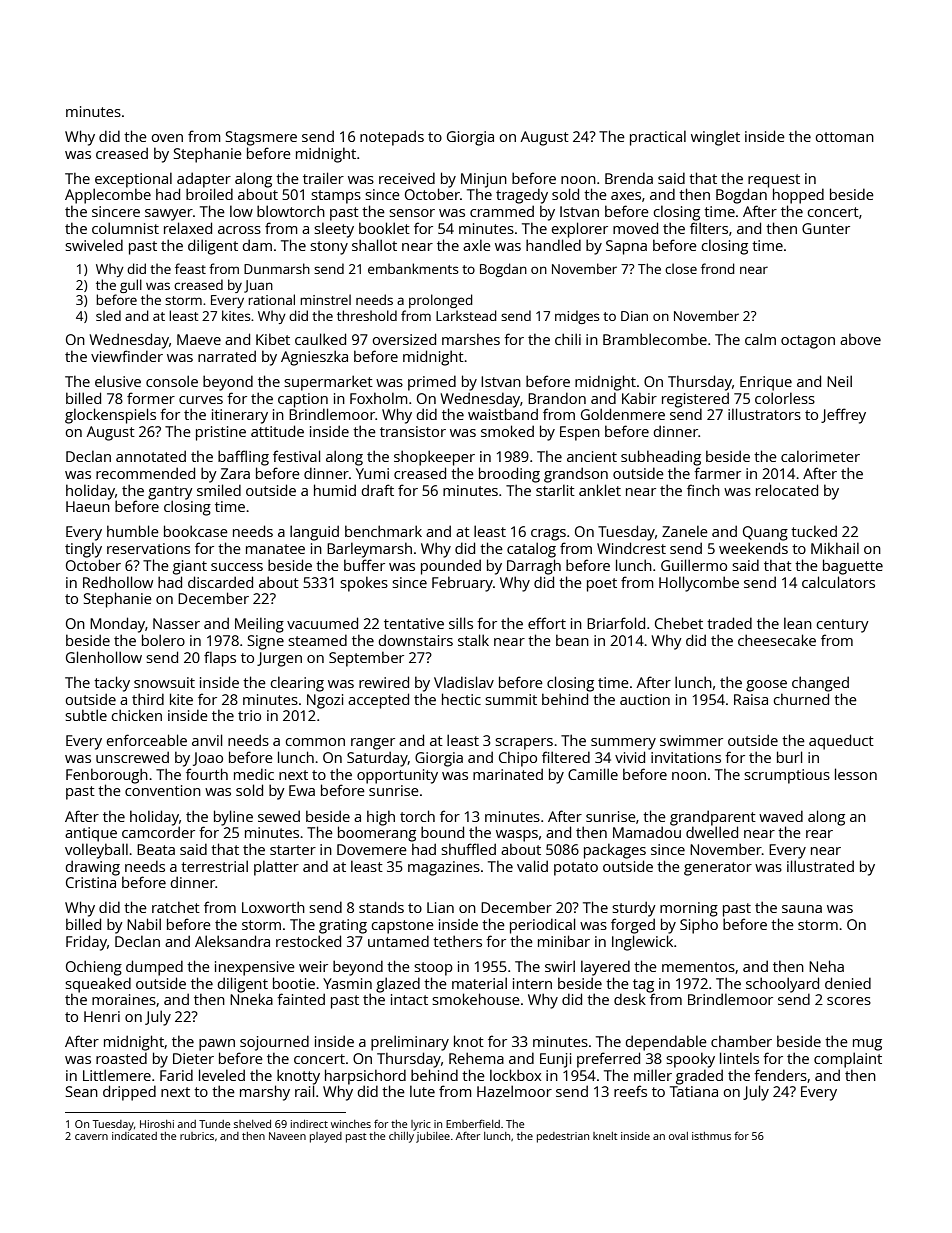  I want to click on harpsichord, so click(365, 1077).
